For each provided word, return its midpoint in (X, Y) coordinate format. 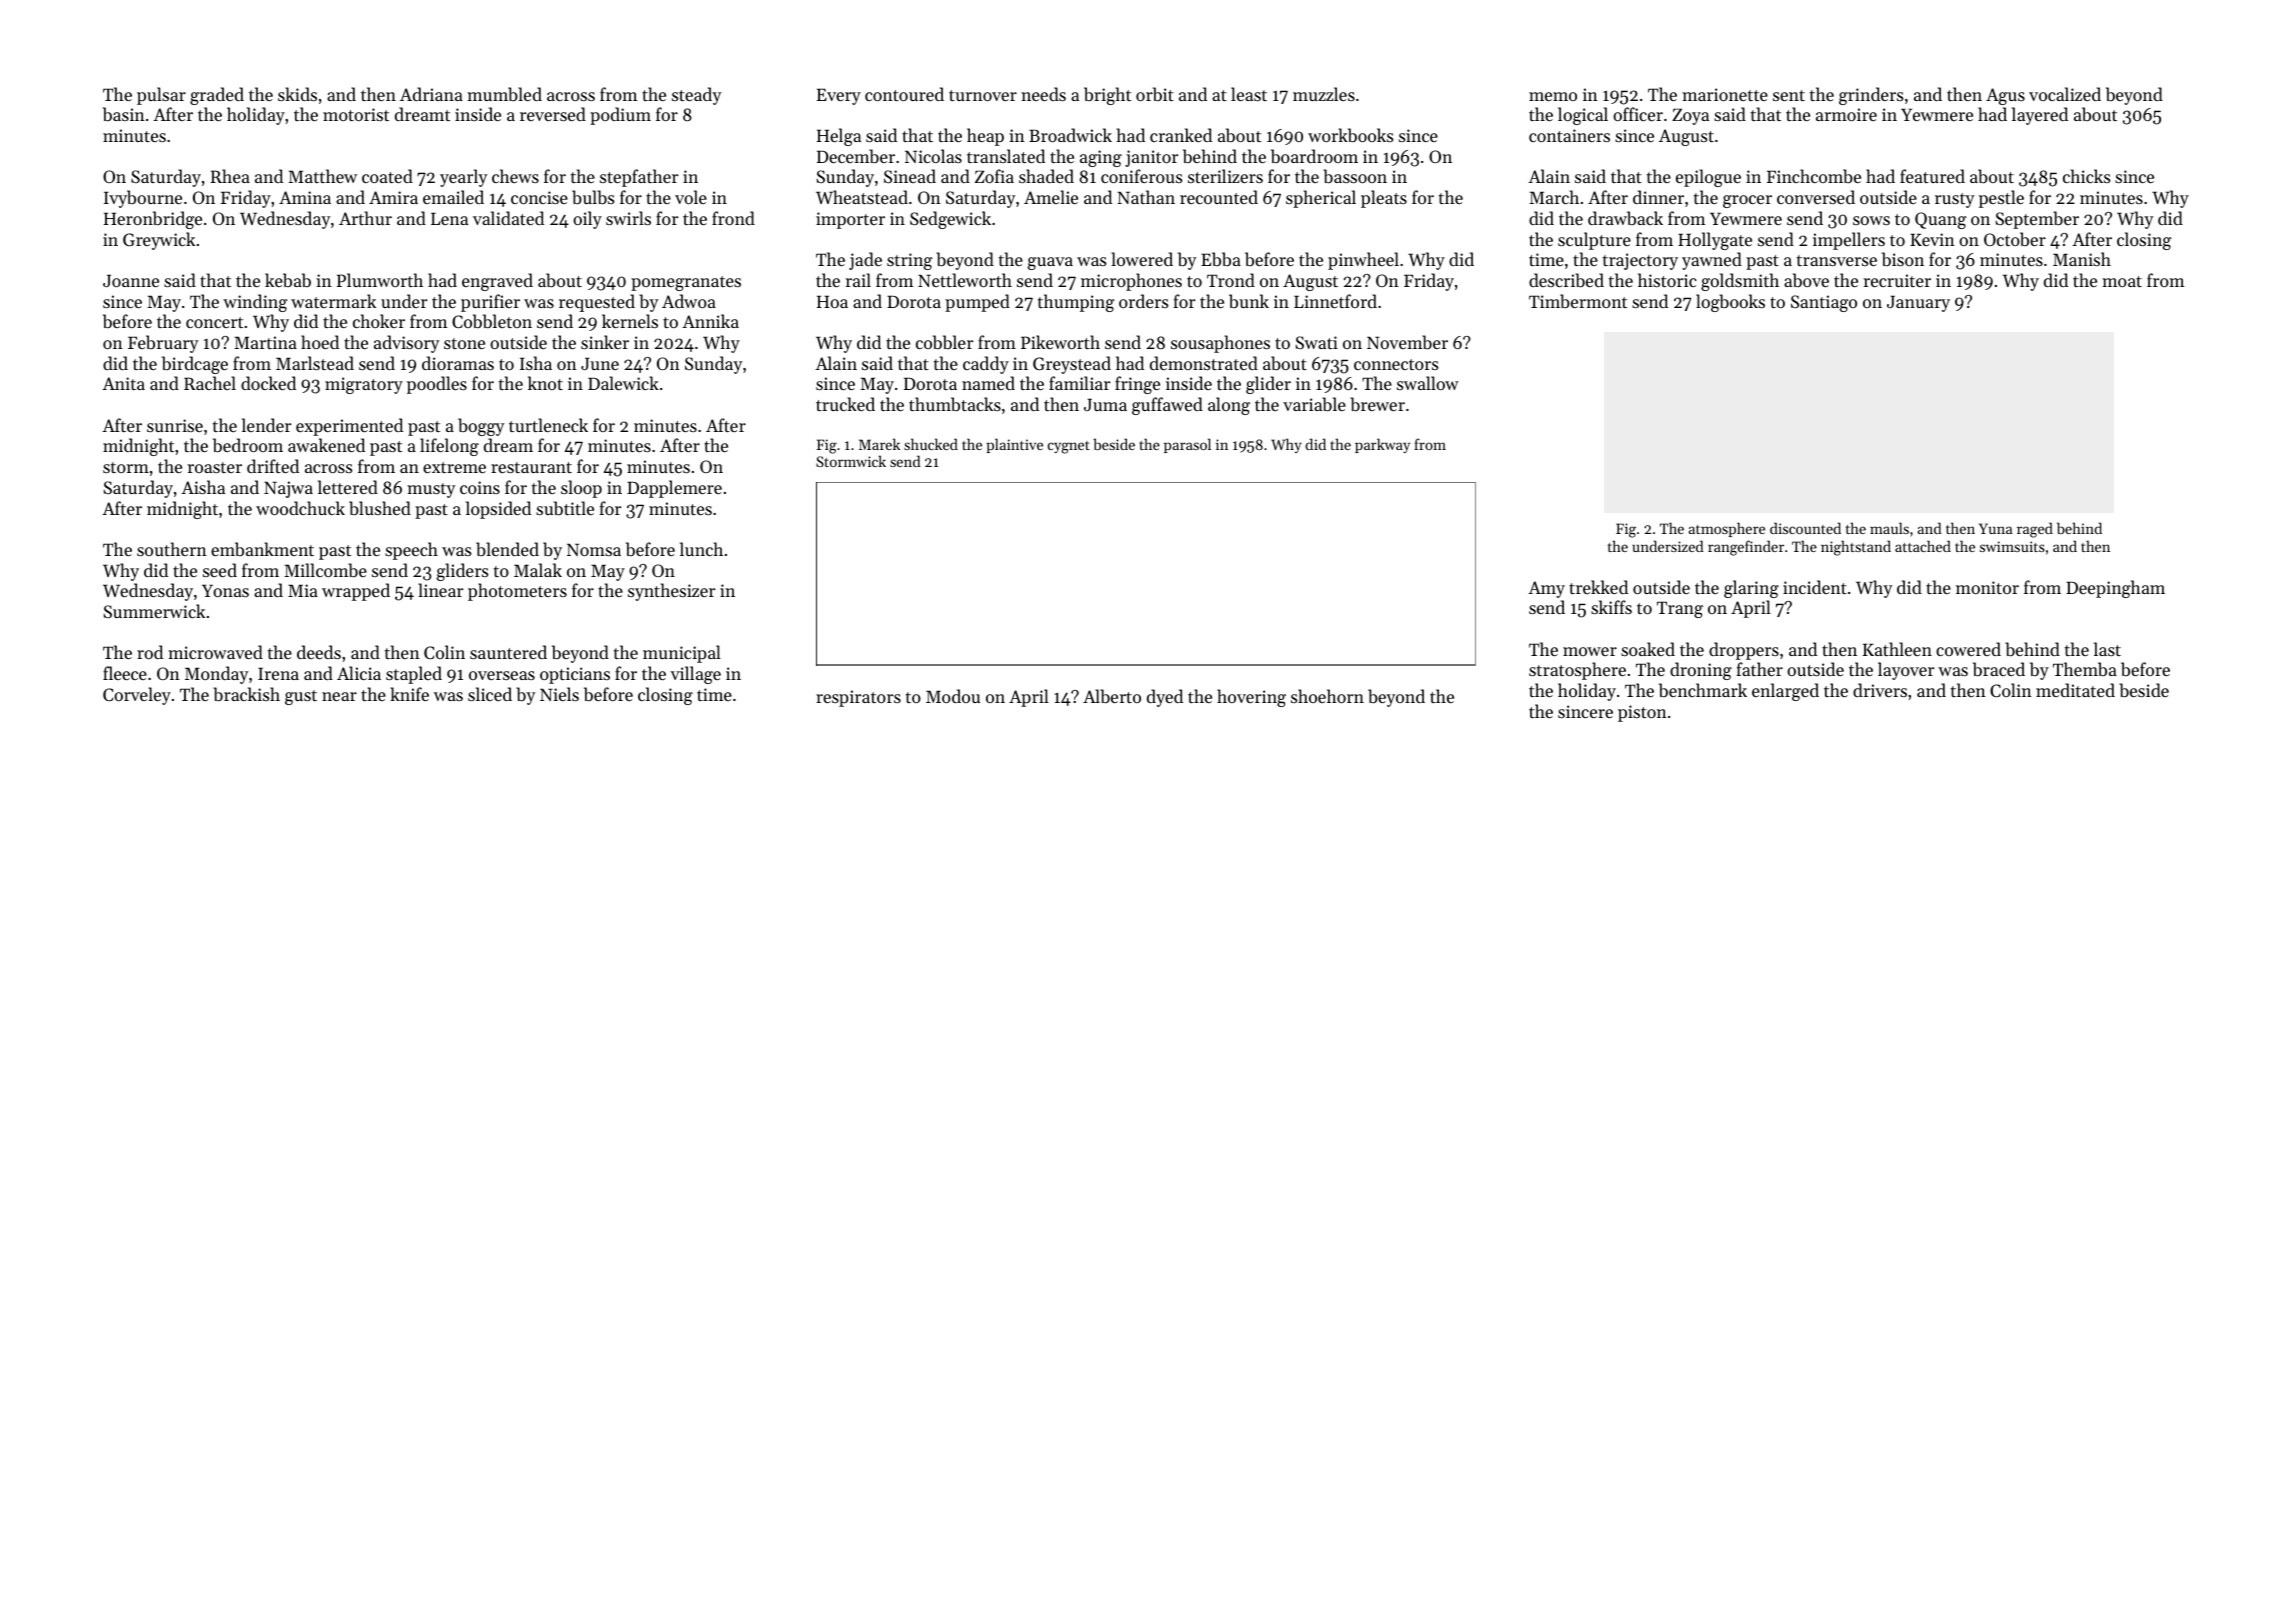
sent (1789, 95)
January (1918, 303)
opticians (575, 675)
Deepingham (2115, 589)
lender (266, 425)
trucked (845, 404)
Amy (1546, 589)
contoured (904, 94)
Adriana (431, 94)
